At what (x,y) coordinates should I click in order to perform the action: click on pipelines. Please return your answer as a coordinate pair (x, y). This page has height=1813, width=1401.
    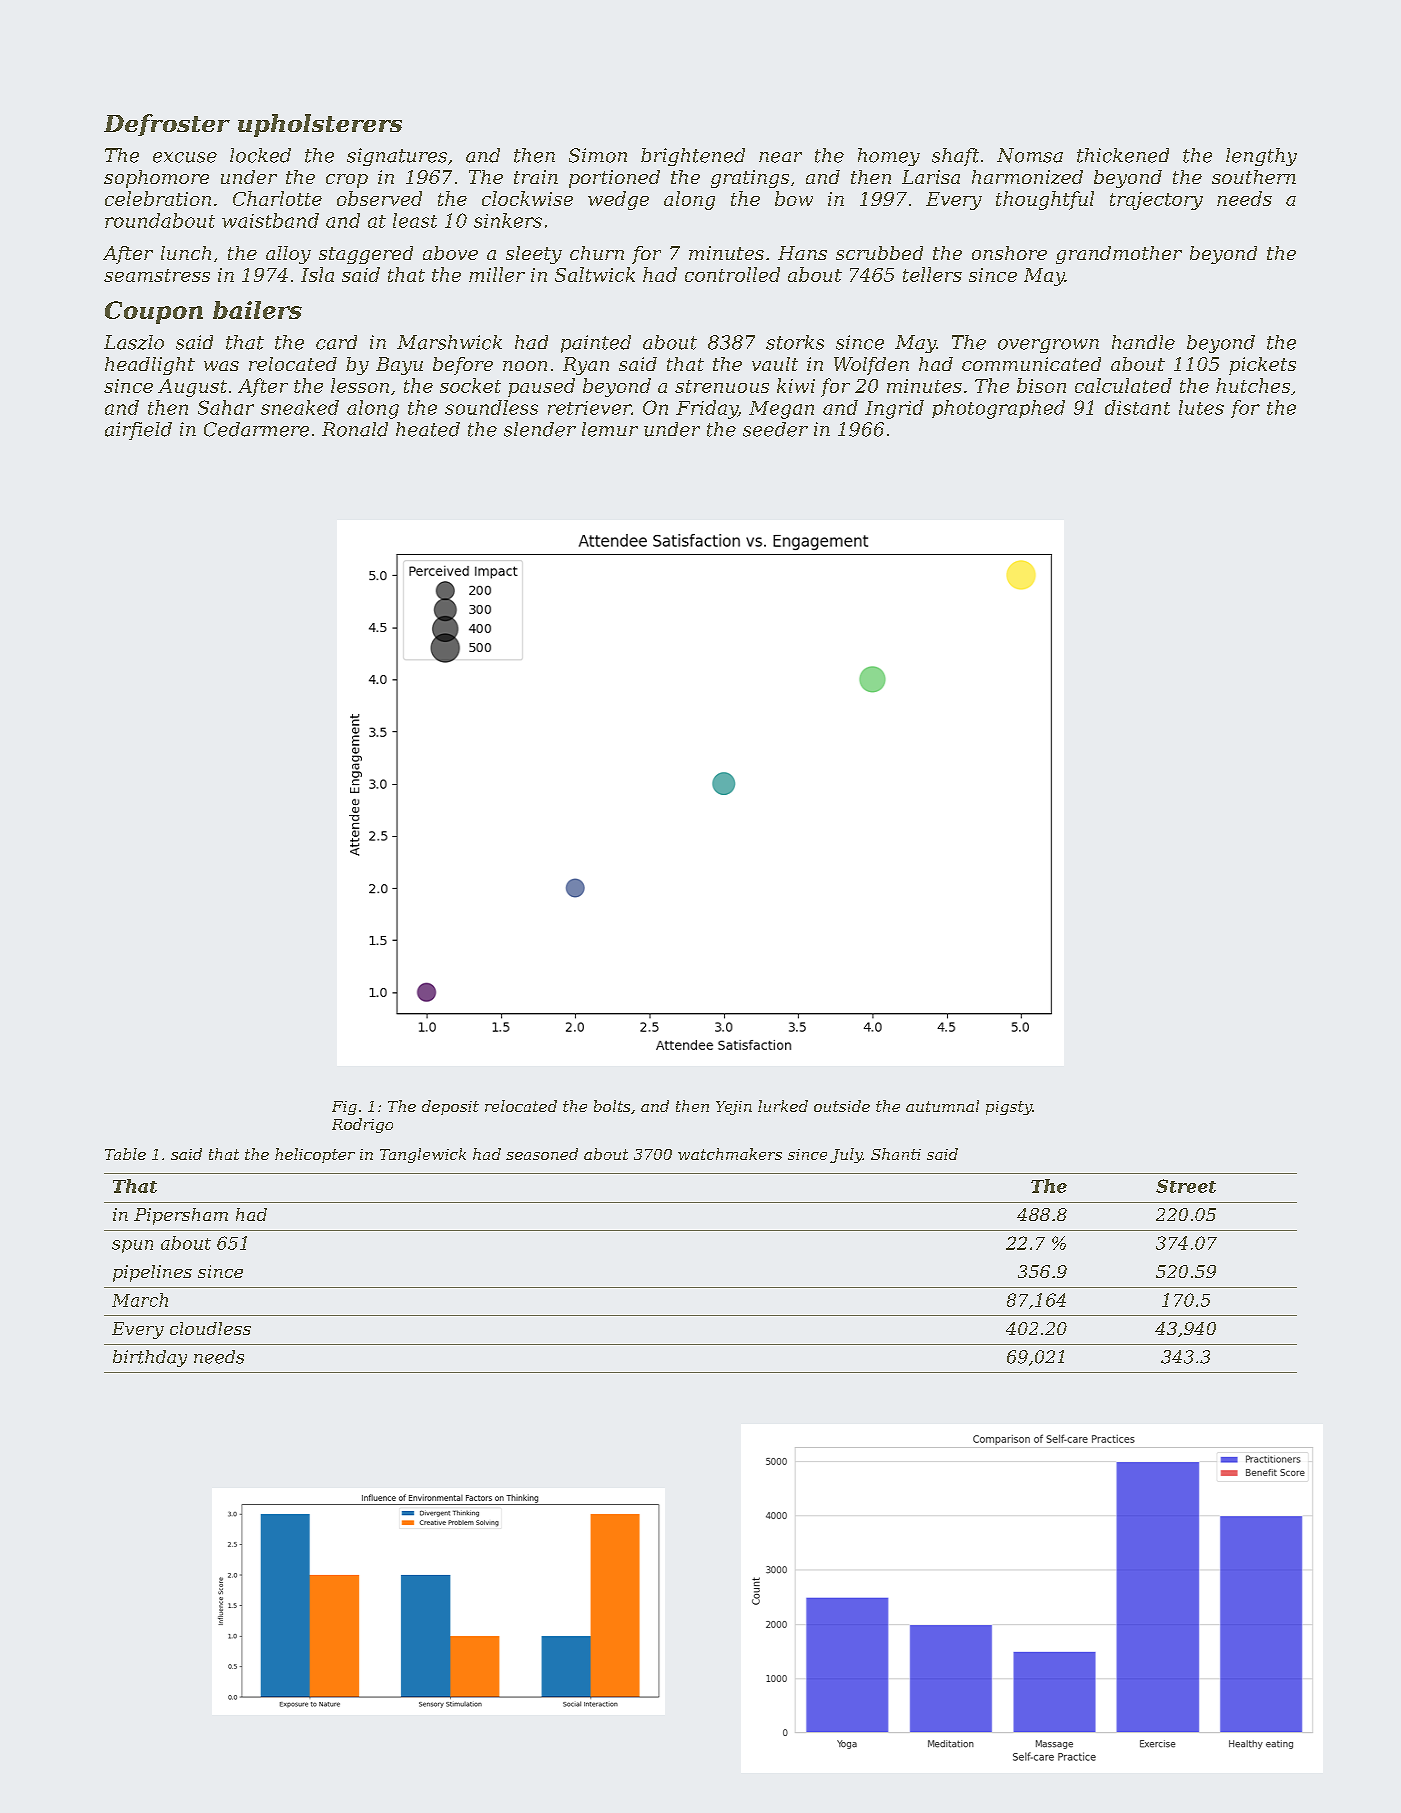
    Looking at the image, I should click on (152, 1273).
